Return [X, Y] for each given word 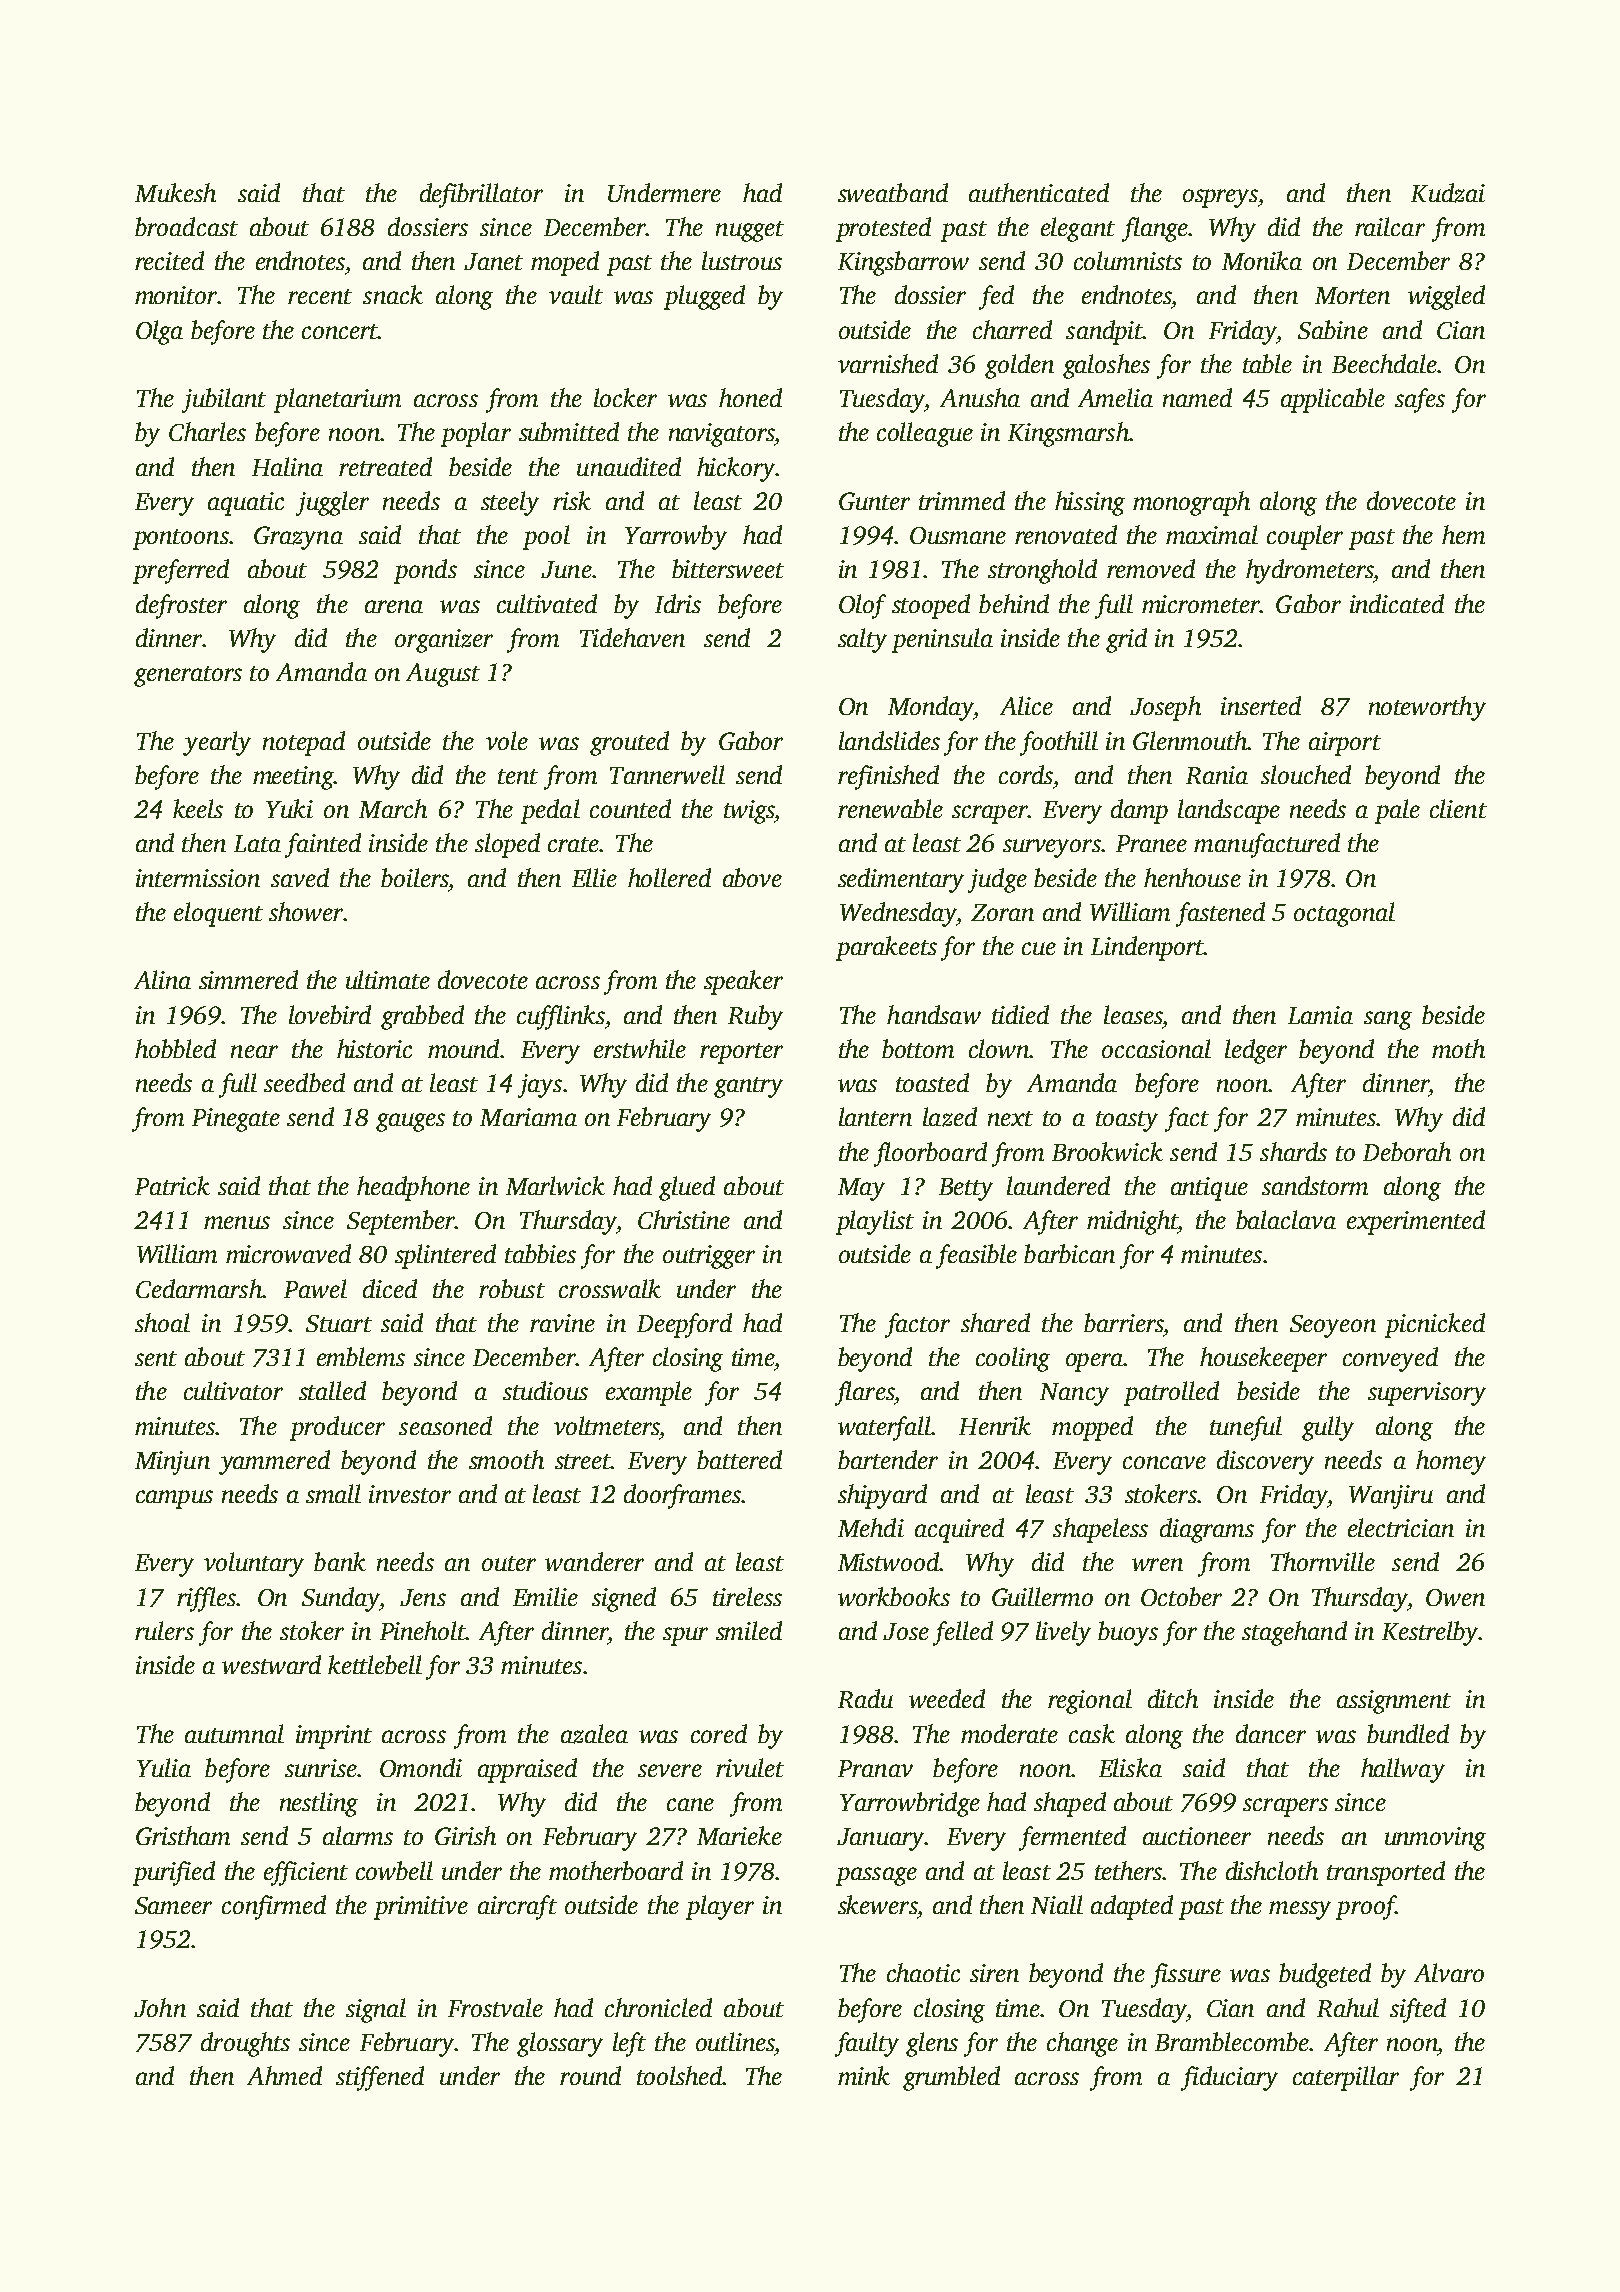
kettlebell [375, 1664]
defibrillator [481, 195]
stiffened [380, 2078]
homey [1451, 1462]
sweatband [893, 192]
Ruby [755, 1017]
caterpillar [1346, 2078]
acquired [959, 1530]
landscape [1229, 811]
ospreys [1220, 198]
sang [1388, 1020]
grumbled [951, 2078]
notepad [304, 743]
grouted [629, 743]
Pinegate [236, 1120]
